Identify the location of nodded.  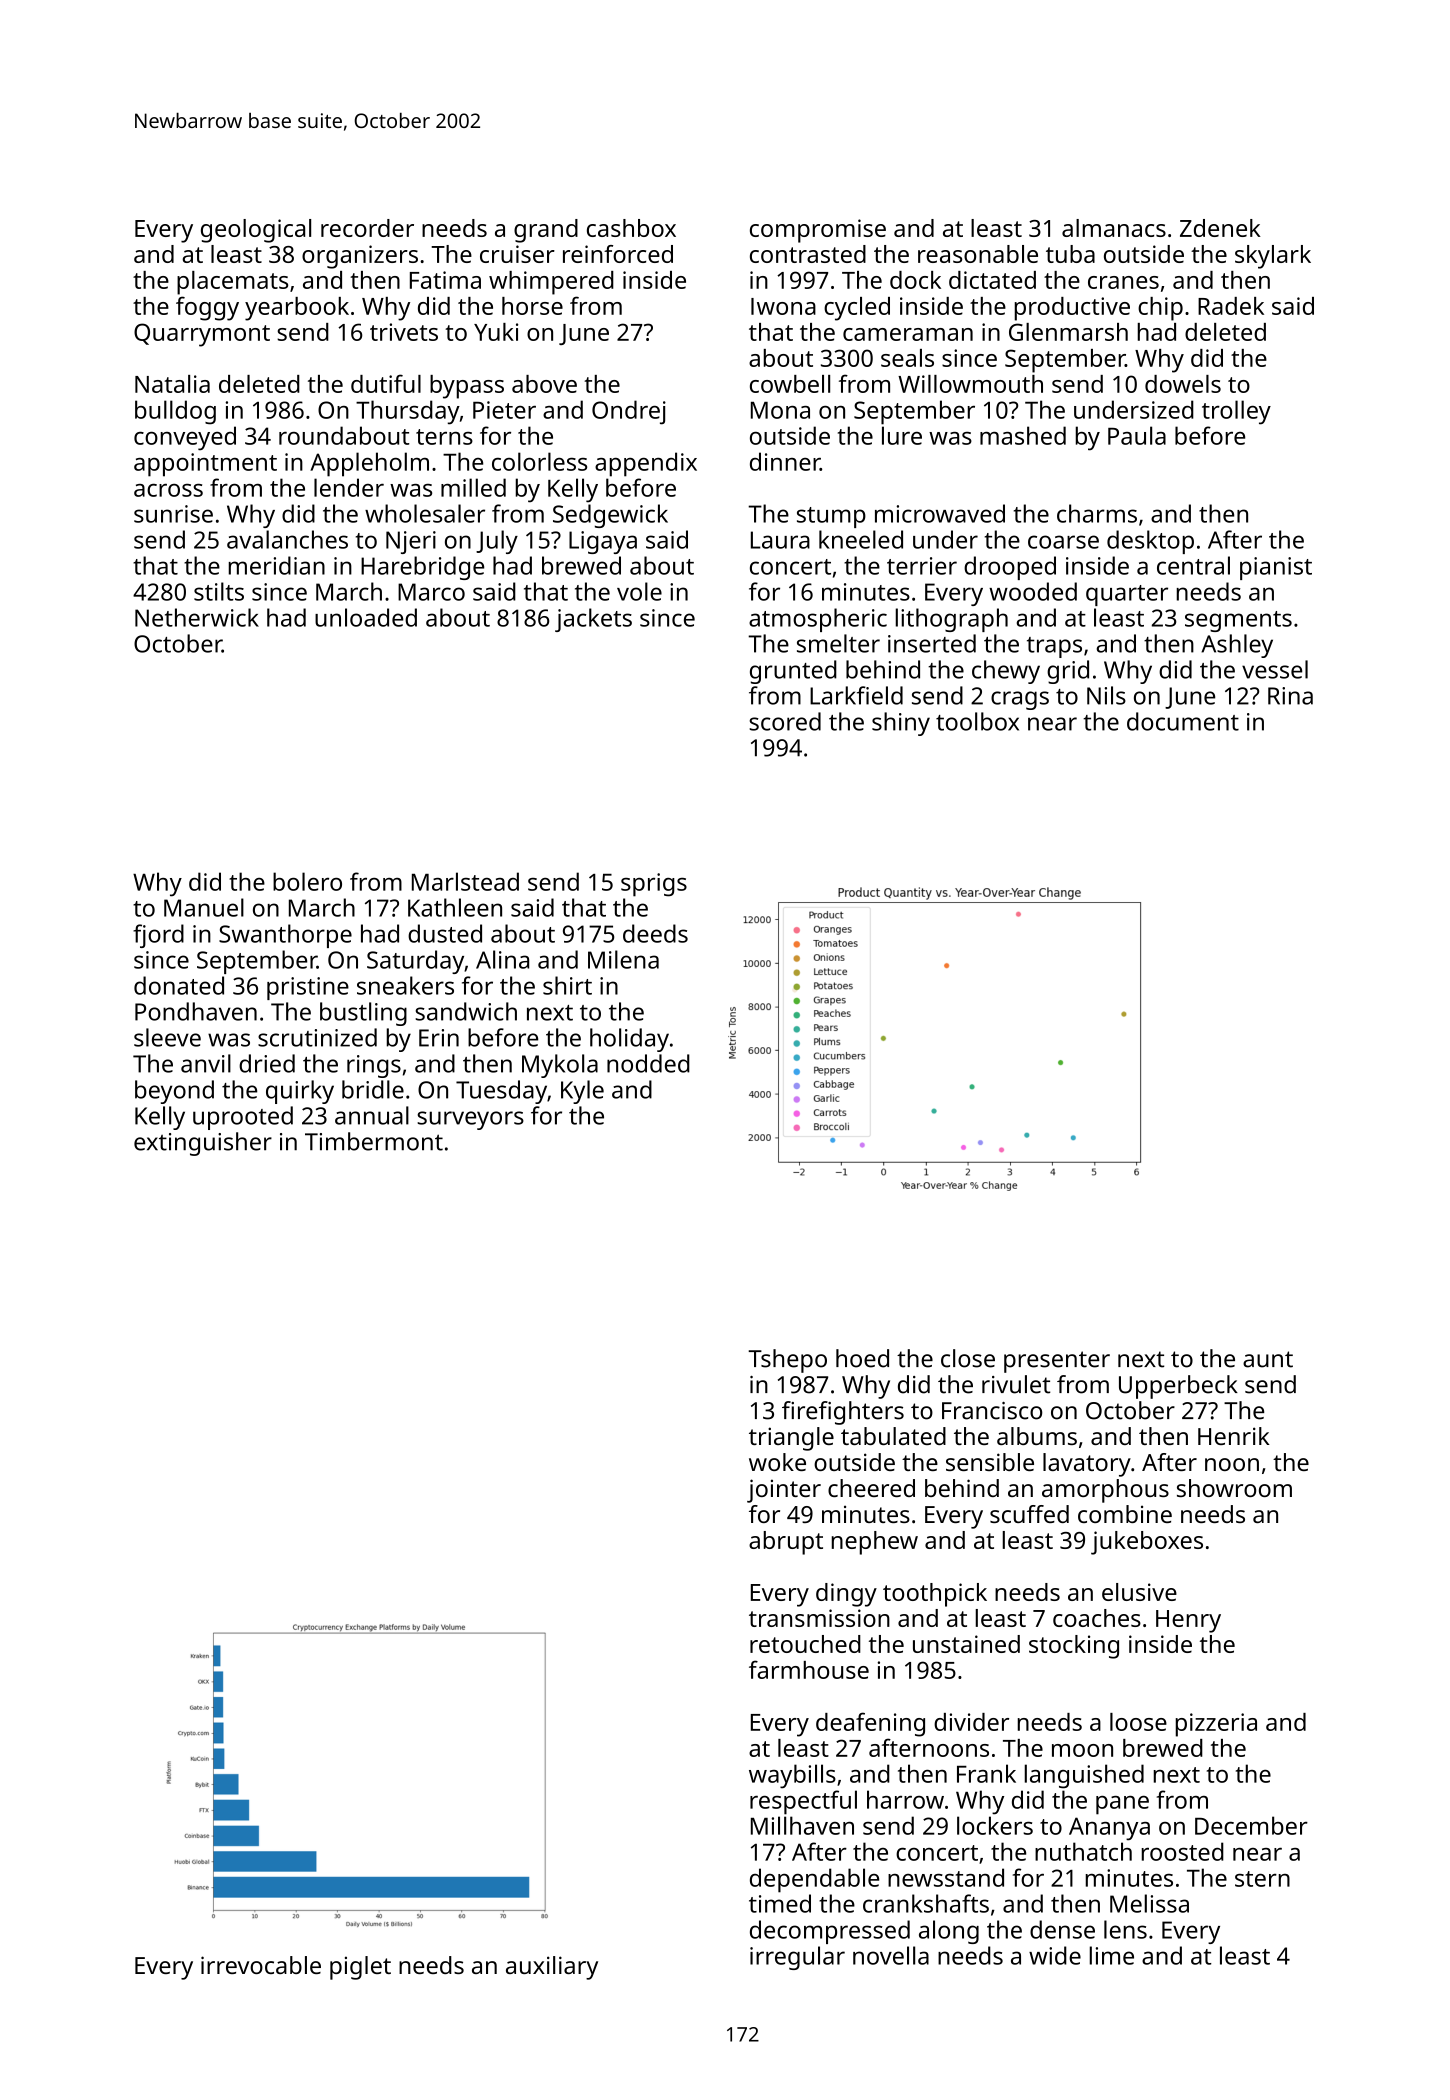
(648, 1063).
